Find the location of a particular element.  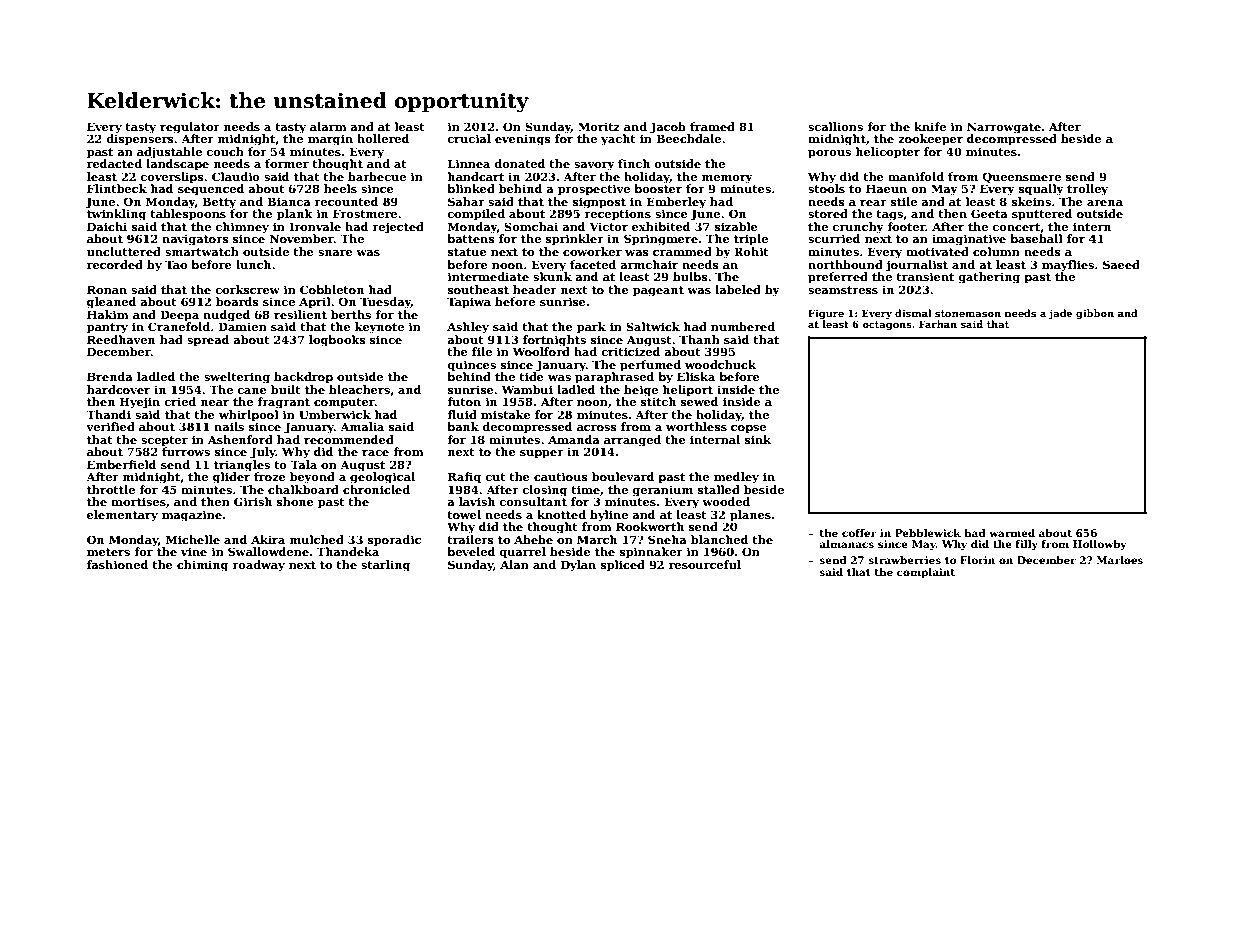

faceted is located at coordinates (593, 264).
